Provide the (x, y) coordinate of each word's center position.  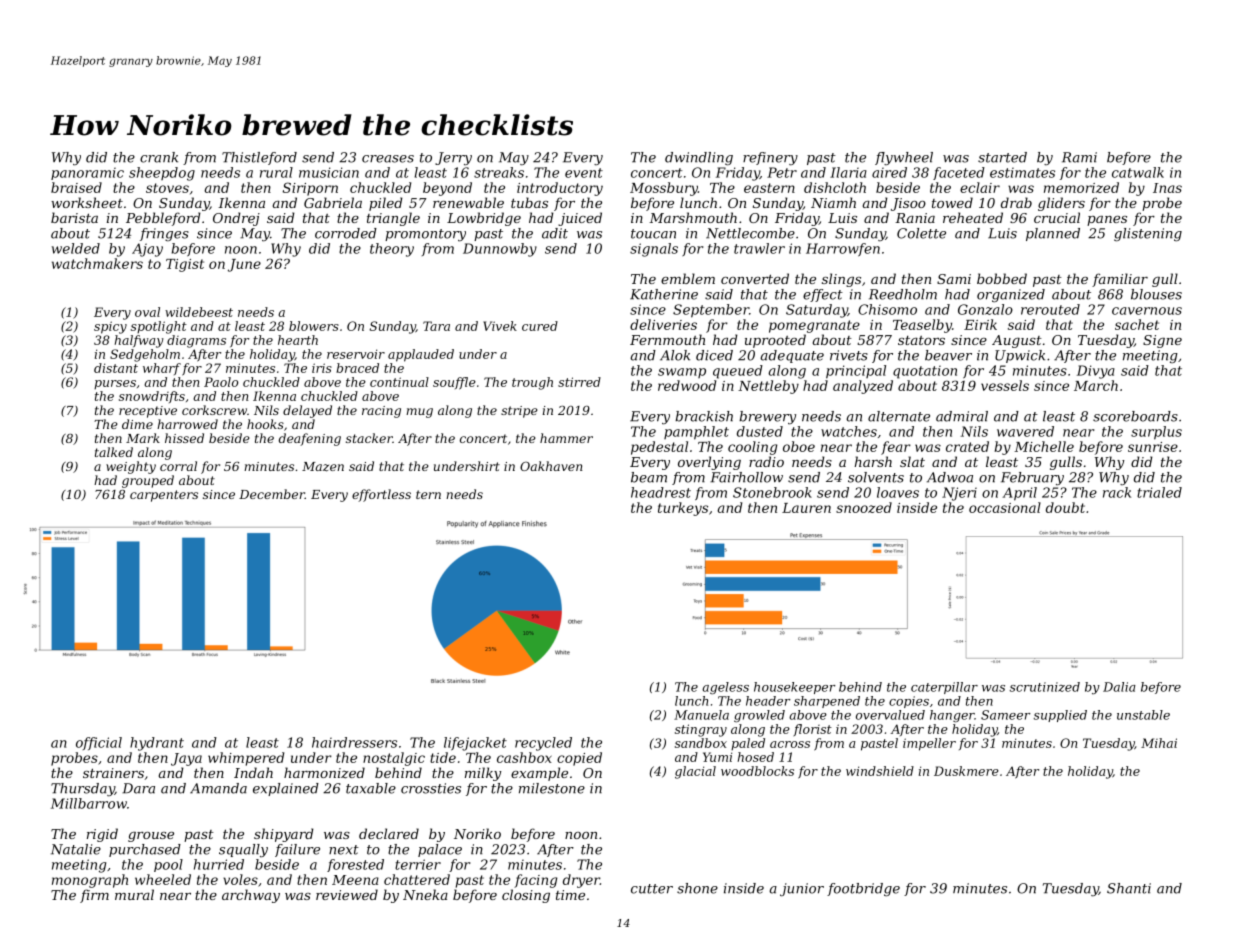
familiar (1120, 280)
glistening (1148, 235)
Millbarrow (89, 803)
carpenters (164, 496)
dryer (581, 881)
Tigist (185, 265)
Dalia (1119, 687)
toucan (653, 234)
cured (540, 326)
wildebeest (199, 312)
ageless (725, 688)
